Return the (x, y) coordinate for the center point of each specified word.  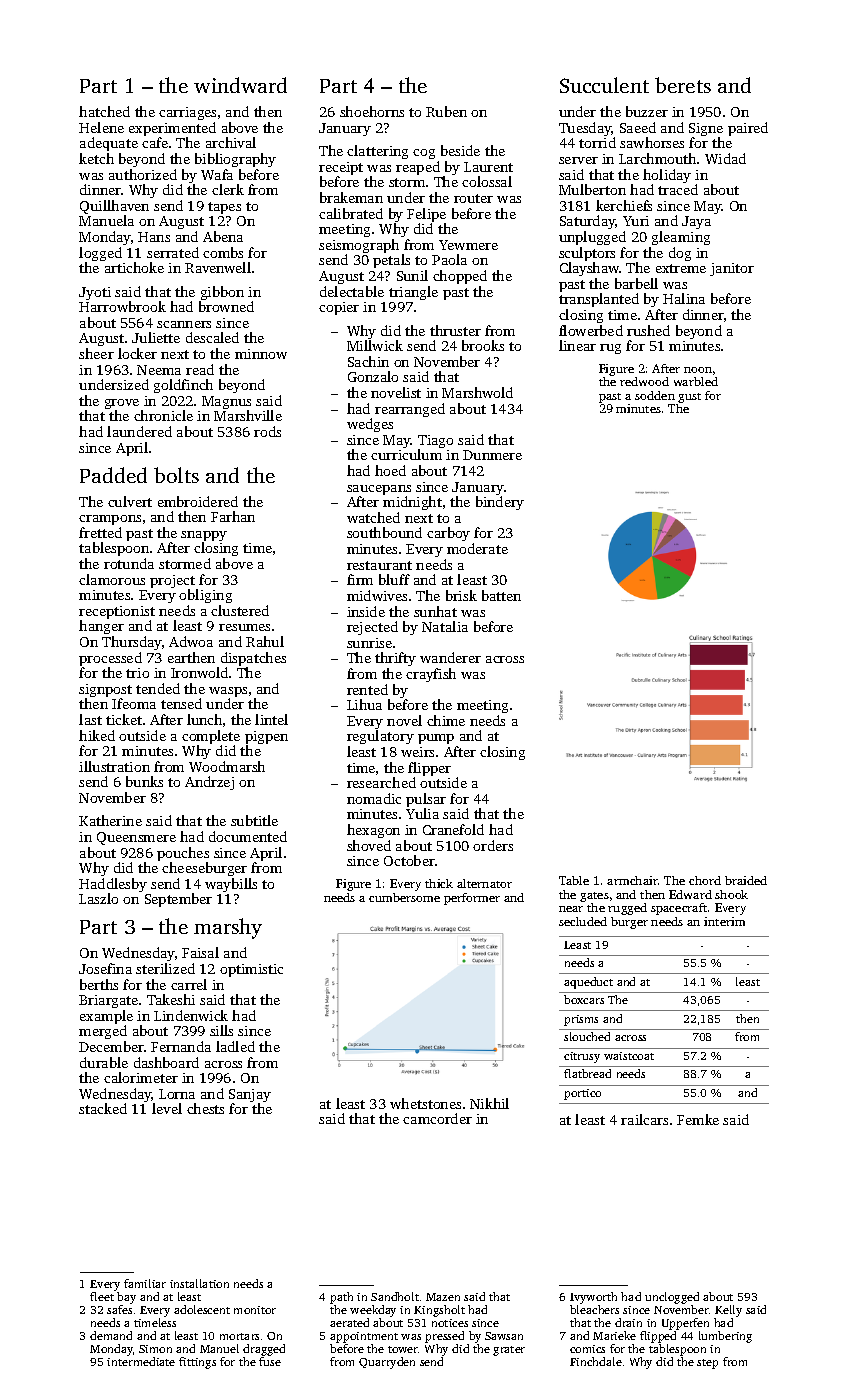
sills (221, 1030)
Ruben (446, 111)
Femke (698, 1119)
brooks (483, 345)
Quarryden (387, 1363)
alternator (484, 883)
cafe (155, 142)
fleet (102, 1296)
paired (748, 129)
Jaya (696, 222)
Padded (113, 475)
